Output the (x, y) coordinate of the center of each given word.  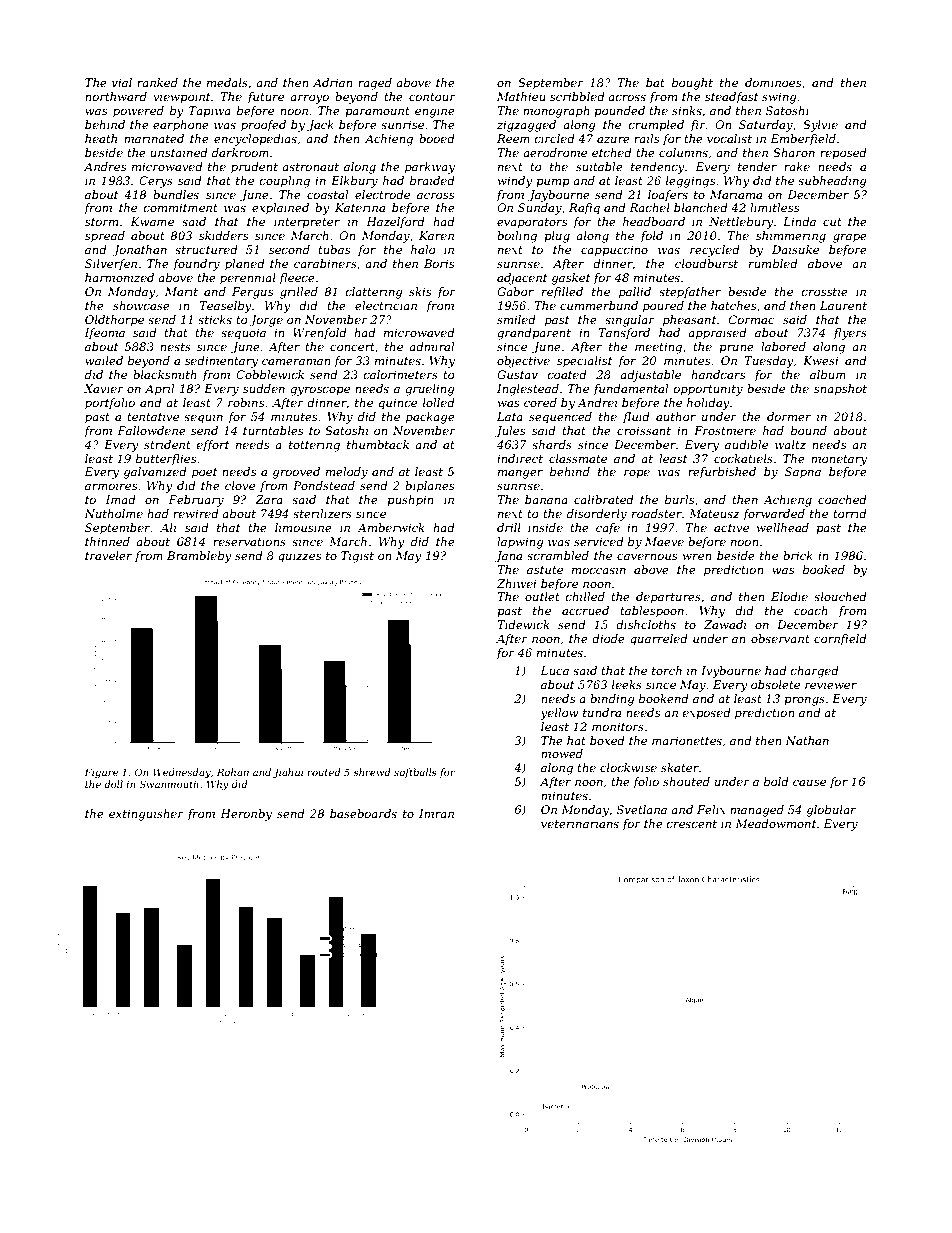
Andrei (597, 402)
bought (692, 84)
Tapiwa (210, 112)
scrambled (558, 555)
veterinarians (580, 823)
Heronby (246, 815)
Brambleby (199, 557)
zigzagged (526, 126)
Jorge (266, 321)
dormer (789, 416)
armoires (111, 485)
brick (798, 555)
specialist (584, 362)
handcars (718, 374)
